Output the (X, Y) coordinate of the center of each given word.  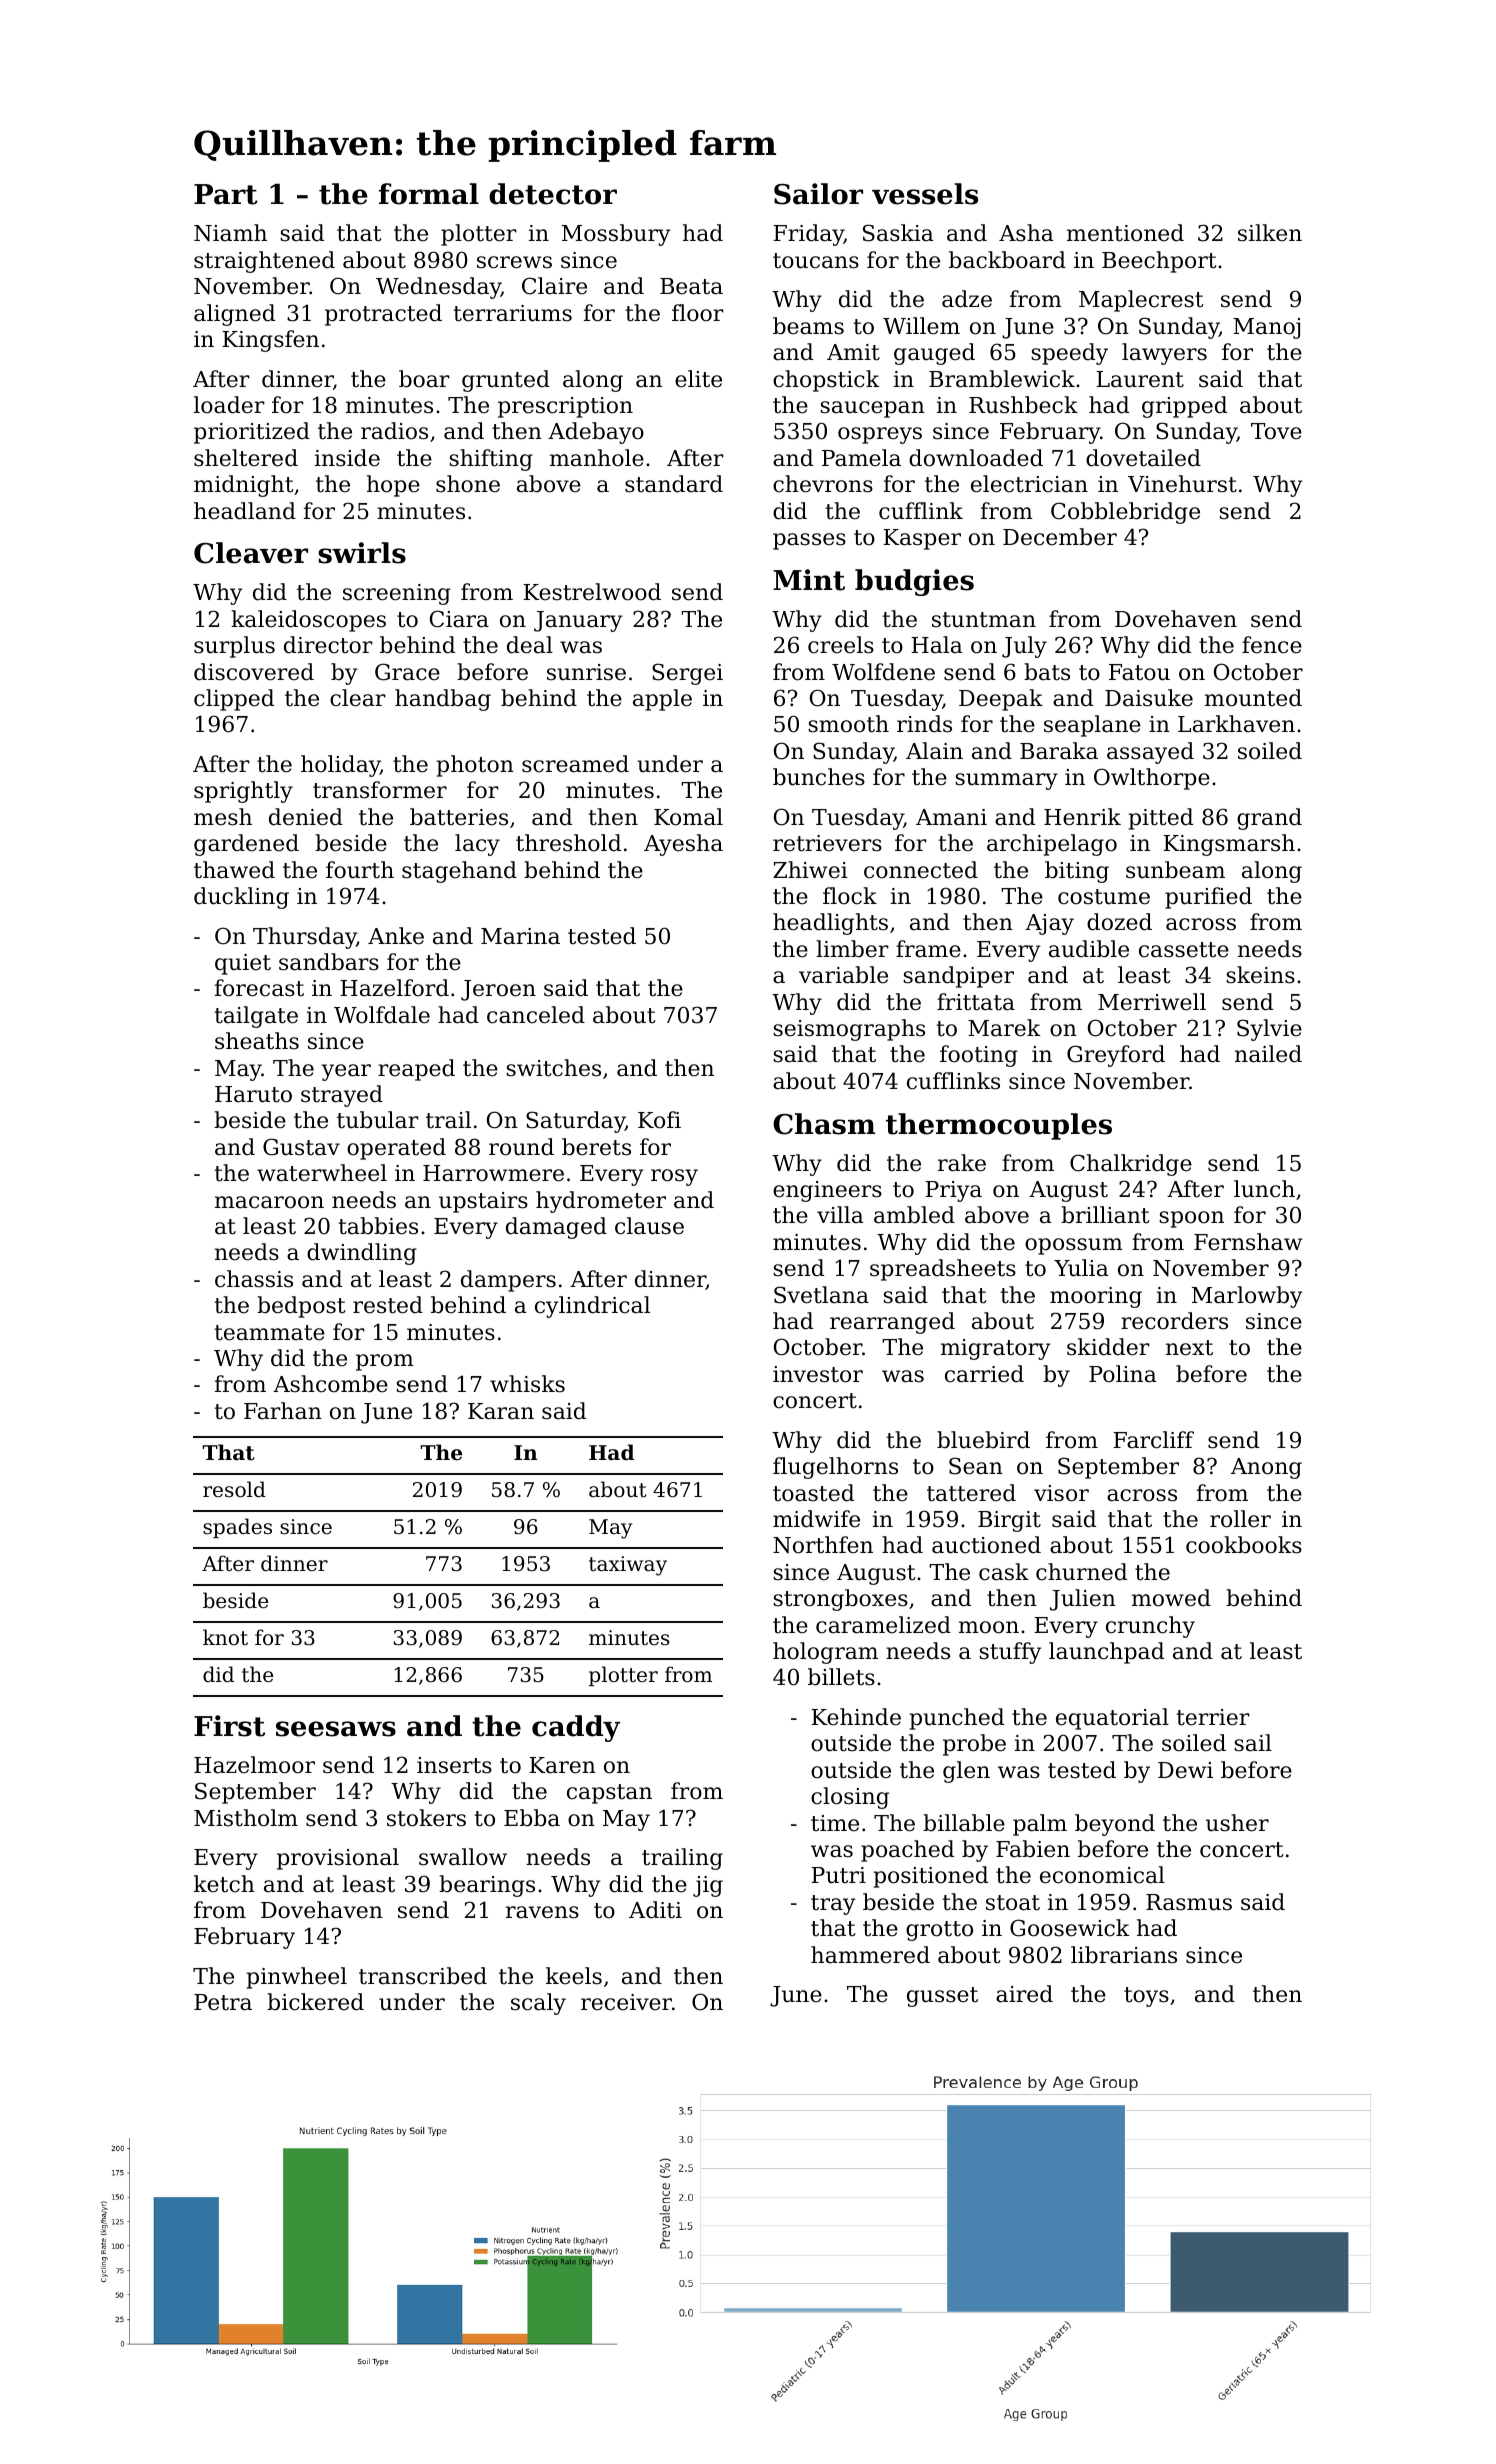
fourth (360, 870)
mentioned (1125, 233)
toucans (816, 261)
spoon (1191, 1219)
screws (514, 262)
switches (553, 1068)
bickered (315, 2002)
